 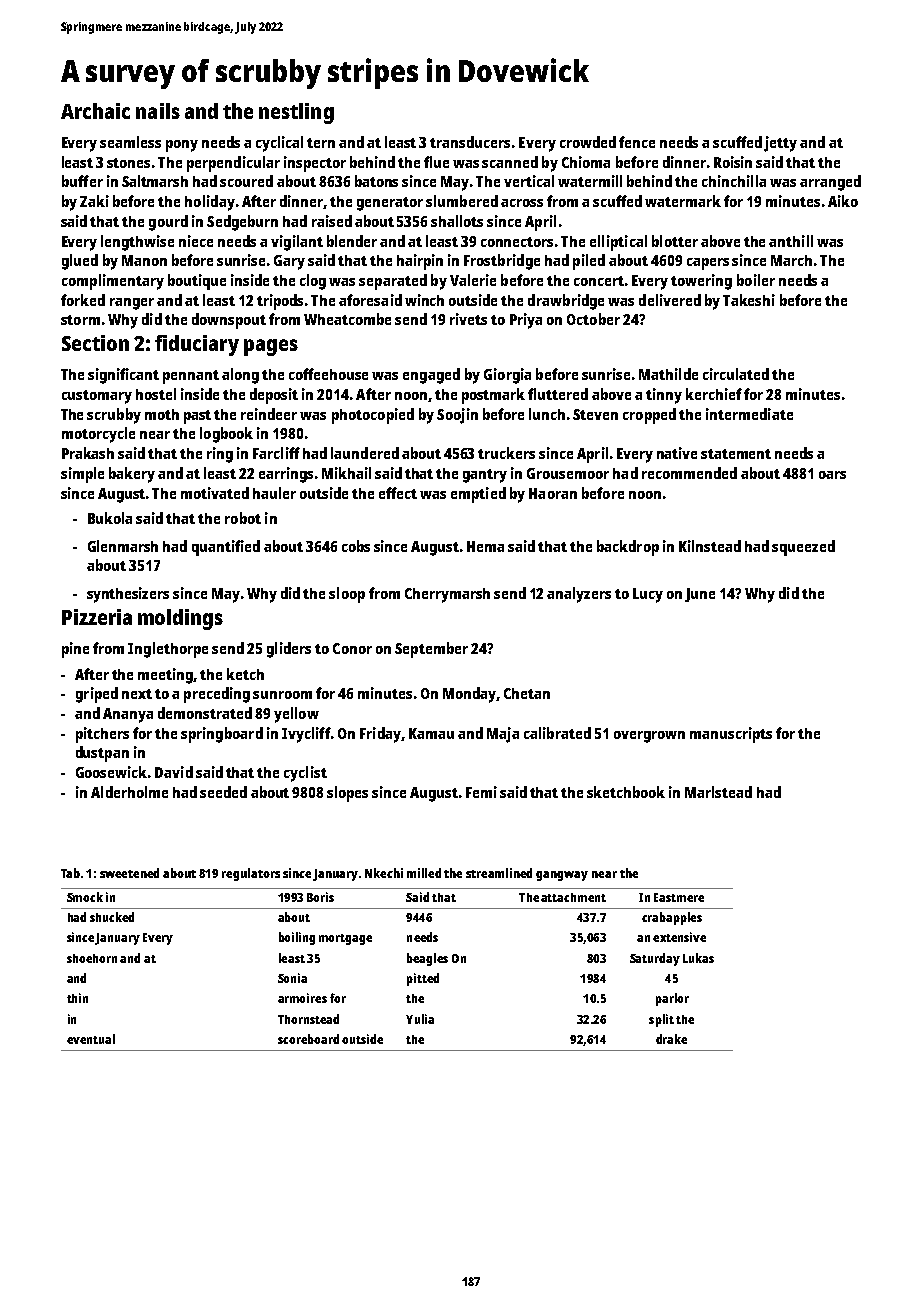 I want to click on vertical, so click(x=529, y=181).
